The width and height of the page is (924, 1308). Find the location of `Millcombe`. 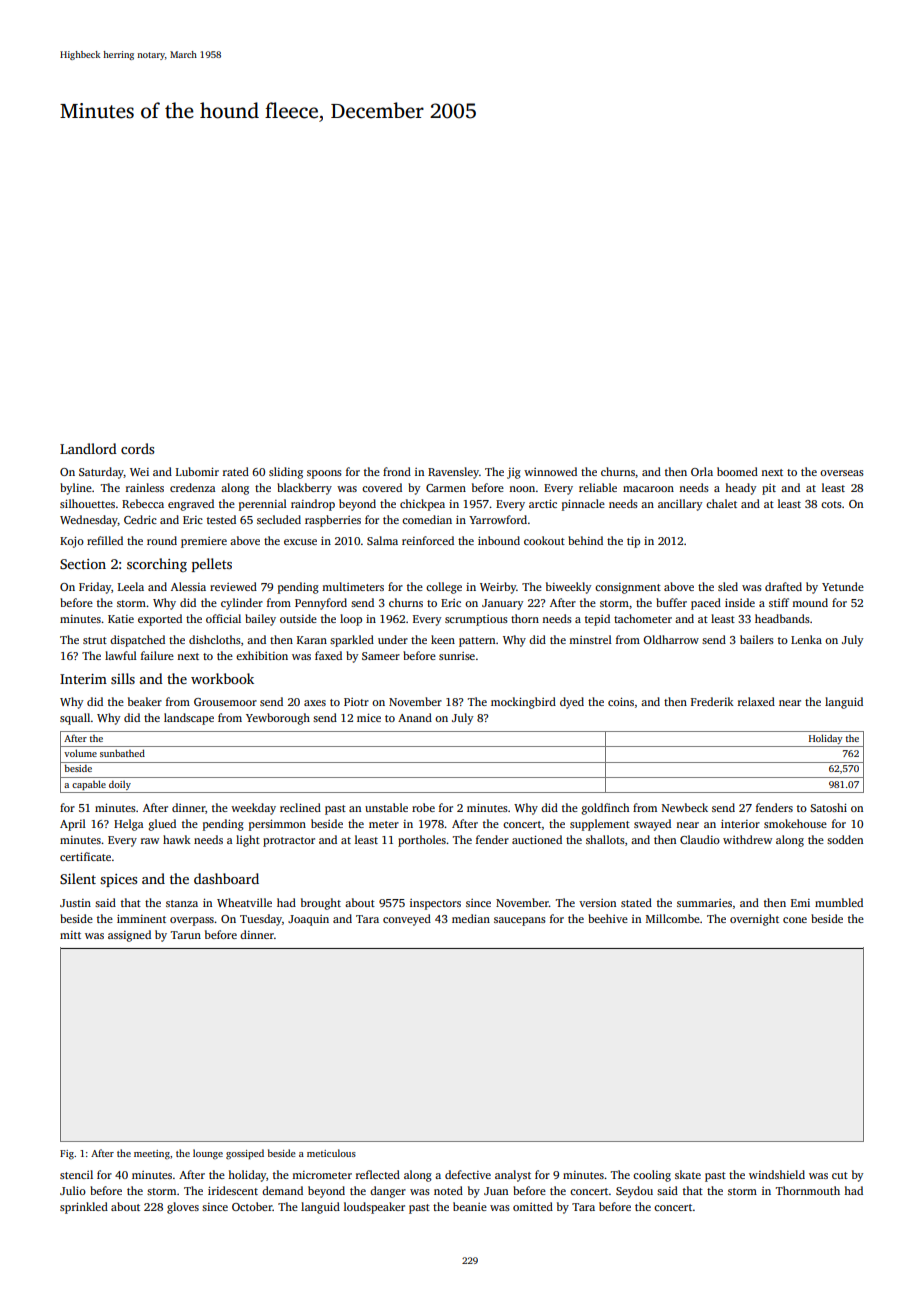

Millcombe is located at coordinates (673, 918).
